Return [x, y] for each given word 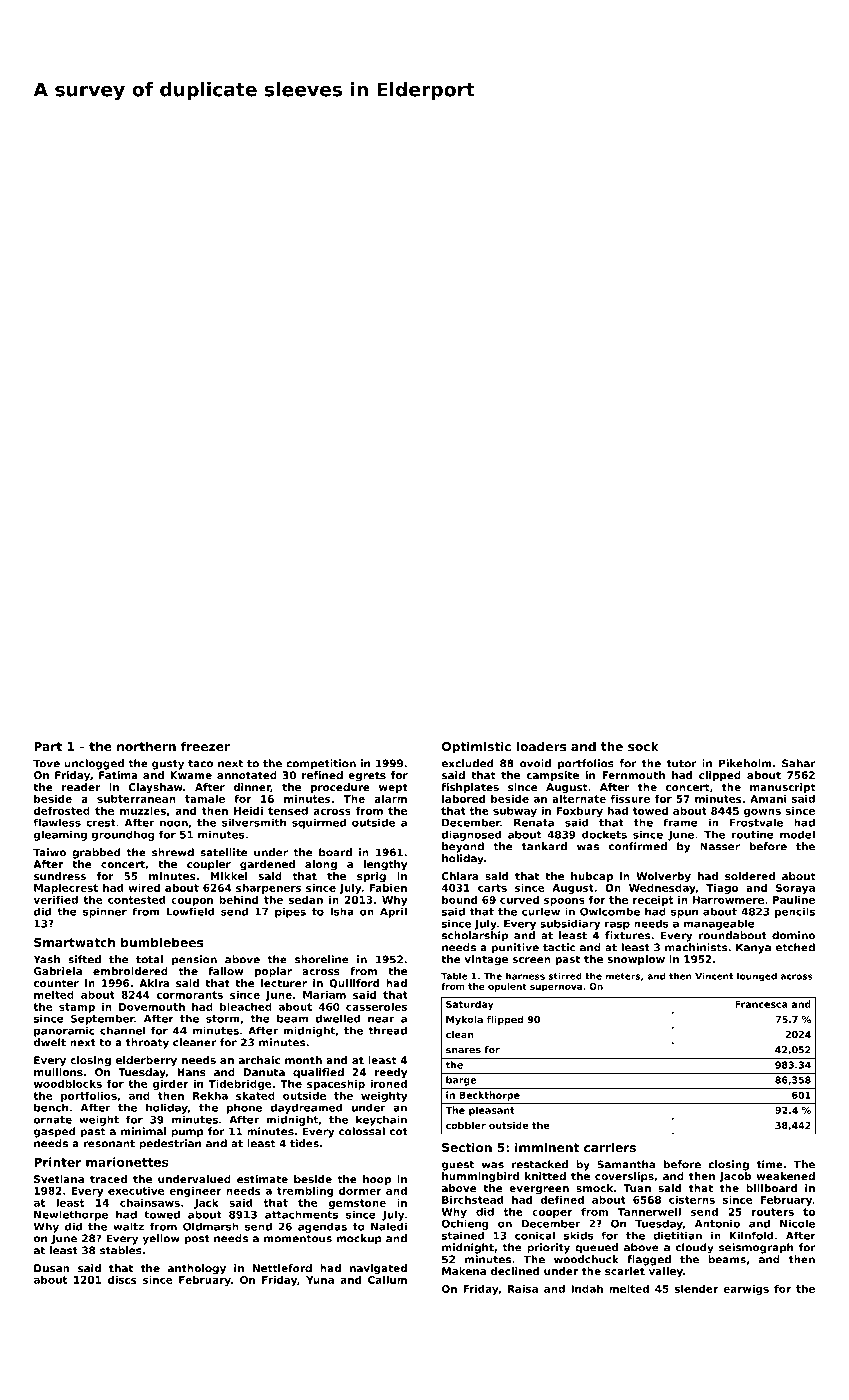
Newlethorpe [71, 1215]
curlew [541, 911]
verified [56, 900]
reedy [391, 1073]
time [770, 1164]
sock [643, 746]
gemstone [357, 1204]
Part [48, 746]
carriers [610, 1147]
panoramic [64, 1031]
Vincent [714, 976]
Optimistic [476, 747]
